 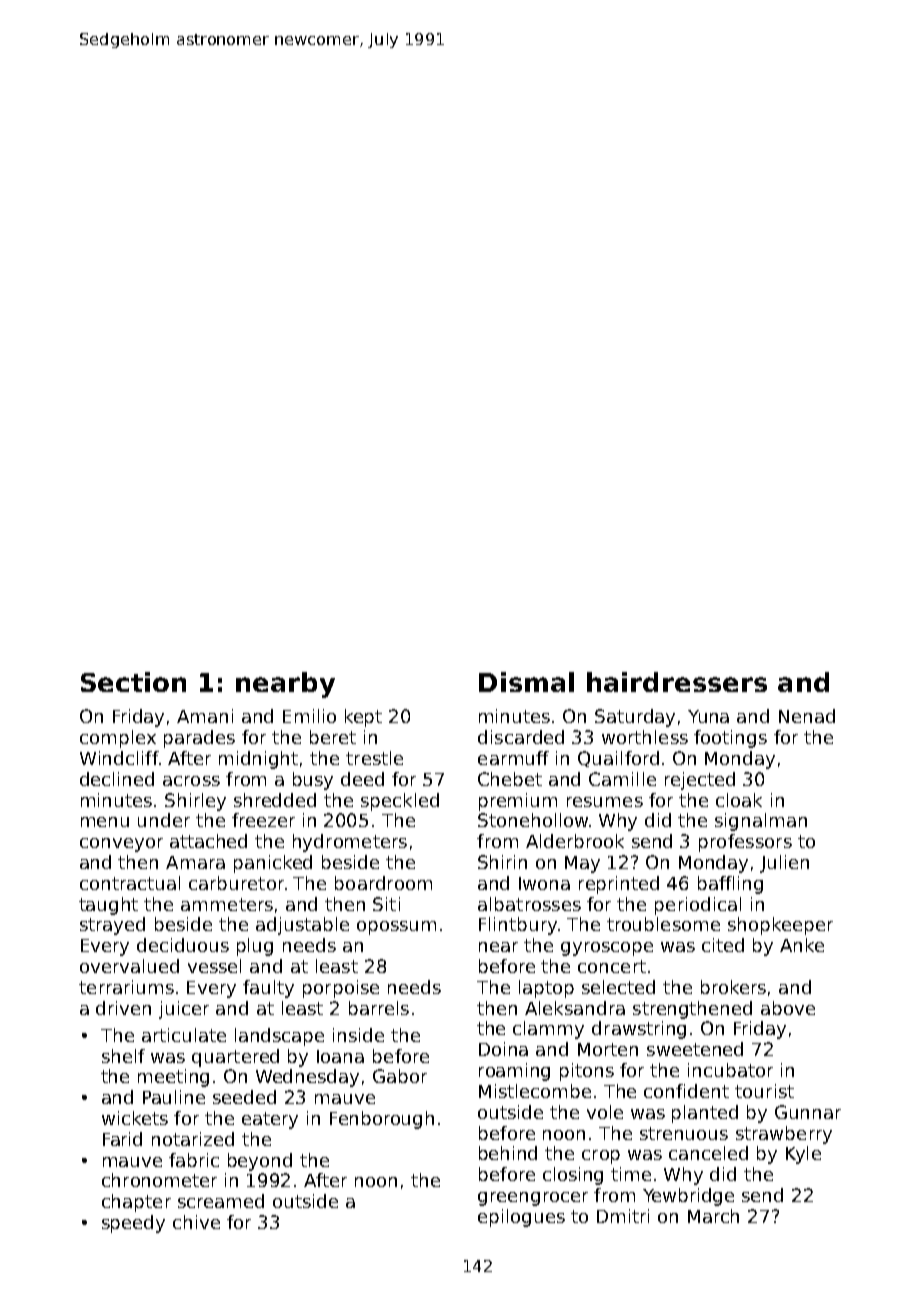 I want to click on deciduous, so click(x=183, y=945).
